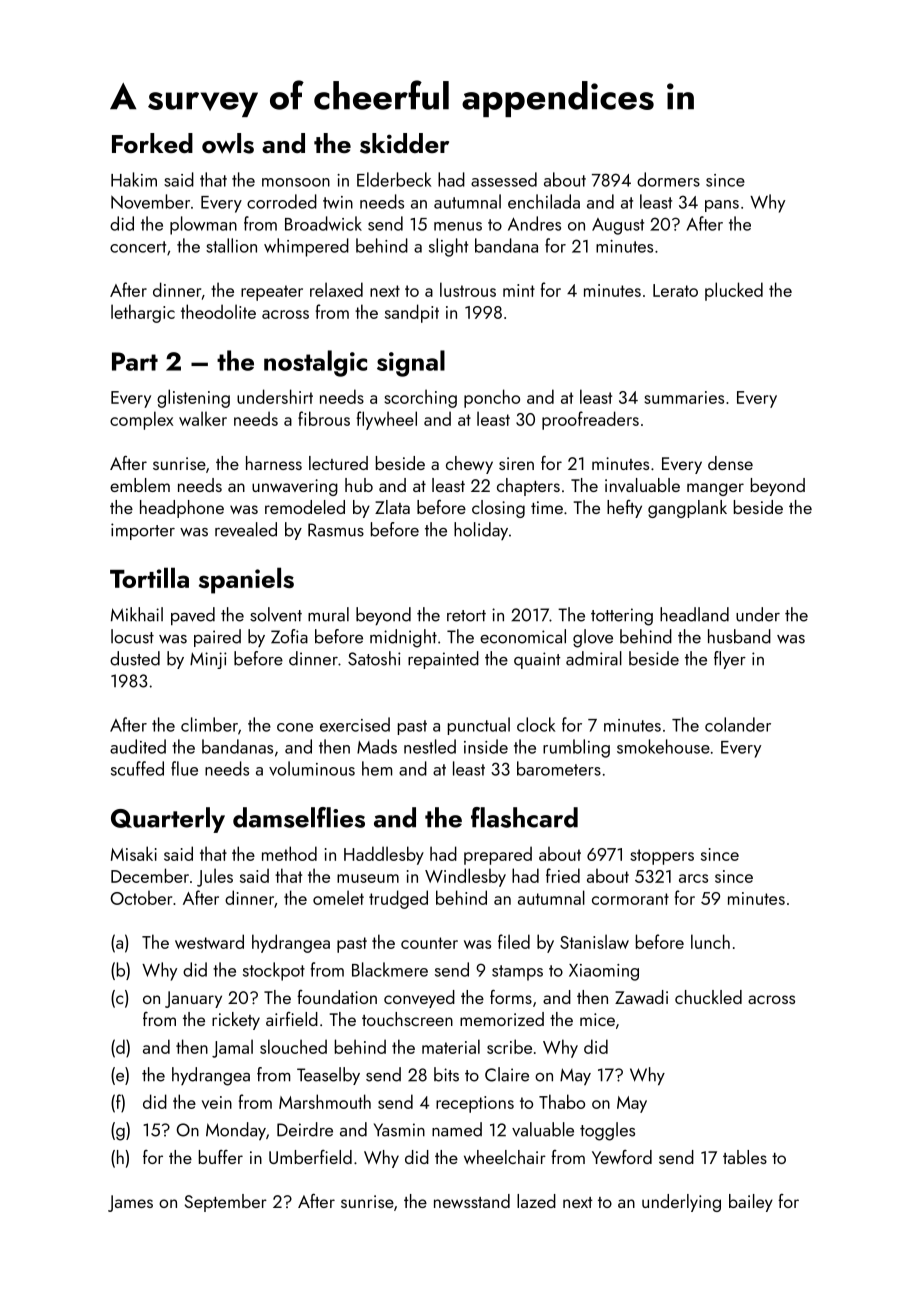 The width and height of the screenshot is (924, 1314). I want to click on newsstand, so click(472, 1201).
